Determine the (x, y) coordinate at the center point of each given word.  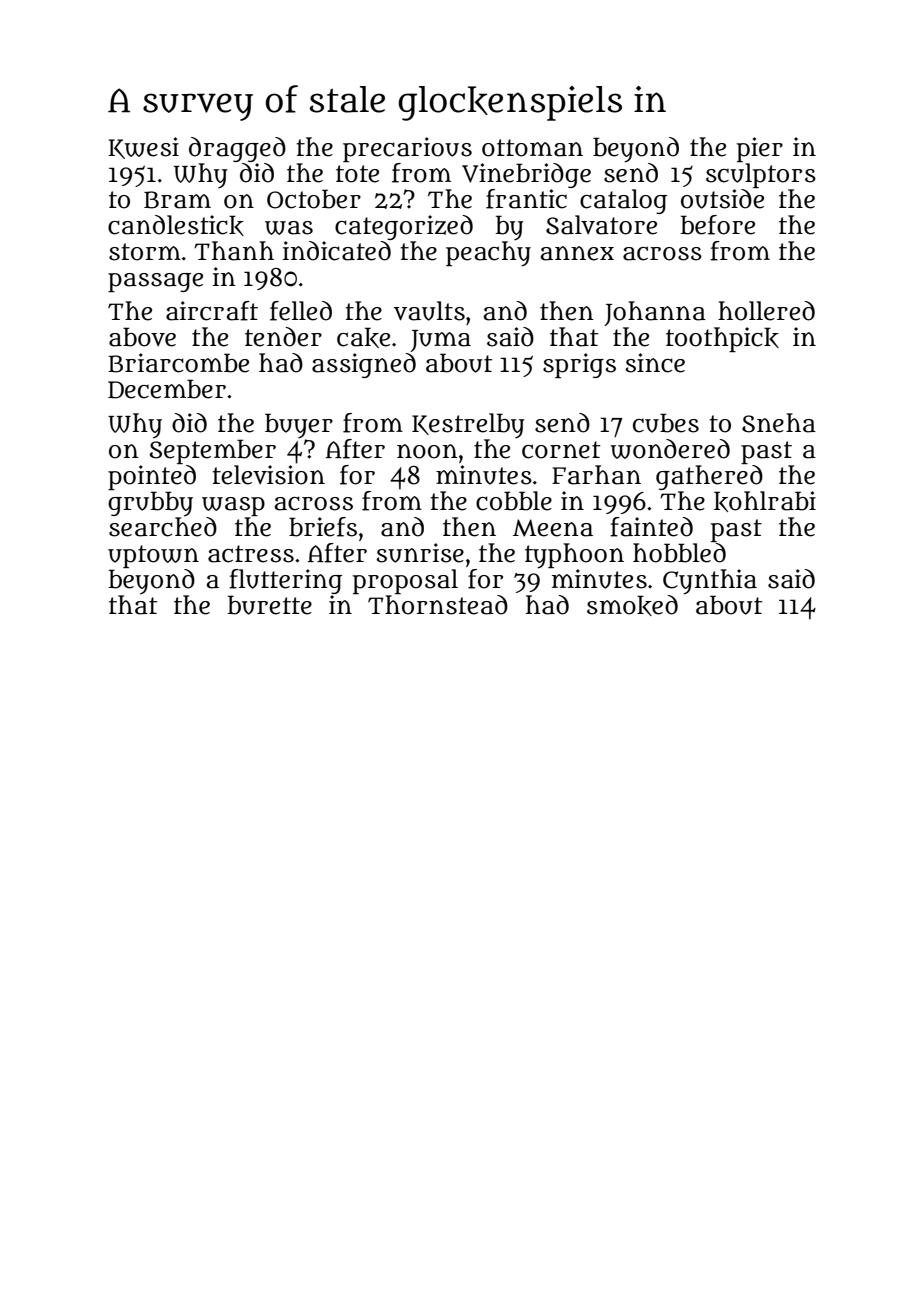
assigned (364, 365)
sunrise (420, 553)
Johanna (655, 313)
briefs (323, 527)
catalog (623, 201)
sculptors (761, 175)
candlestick (176, 225)
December (167, 389)
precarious (407, 149)
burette (269, 605)
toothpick (722, 339)
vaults (429, 311)
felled (301, 311)
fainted (651, 527)
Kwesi (143, 148)
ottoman (532, 148)
